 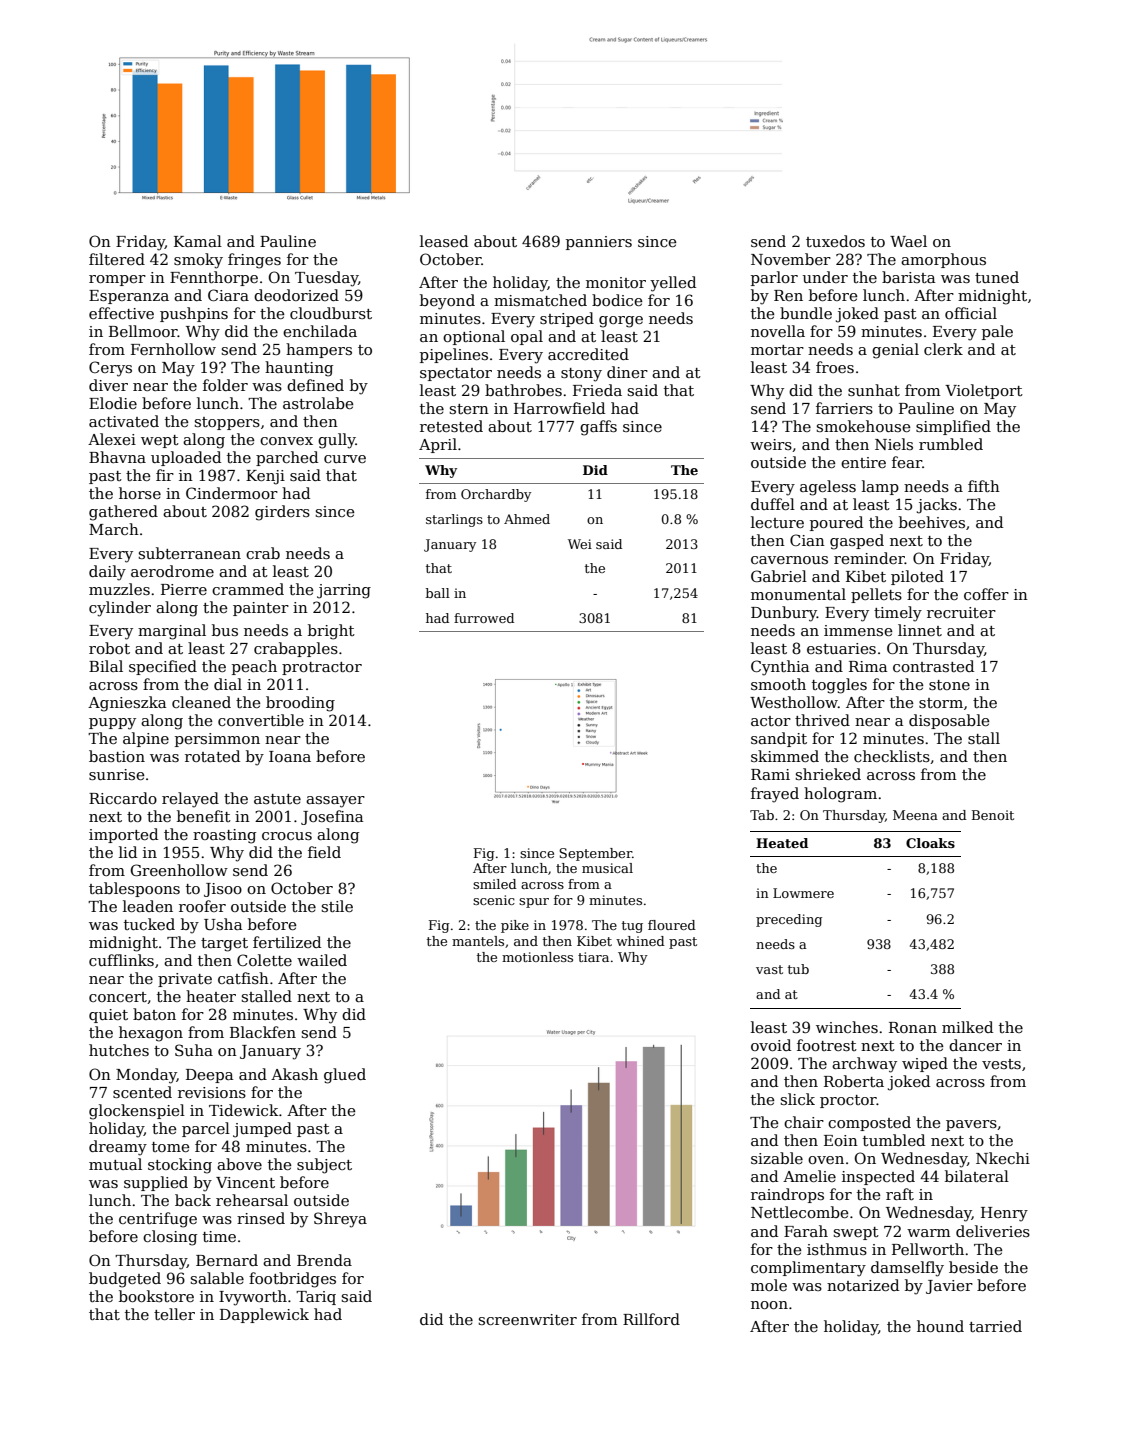 What do you see at coordinates (835, 241) in the image?
I see `tuxedos` at bounding box center [835, 241].
